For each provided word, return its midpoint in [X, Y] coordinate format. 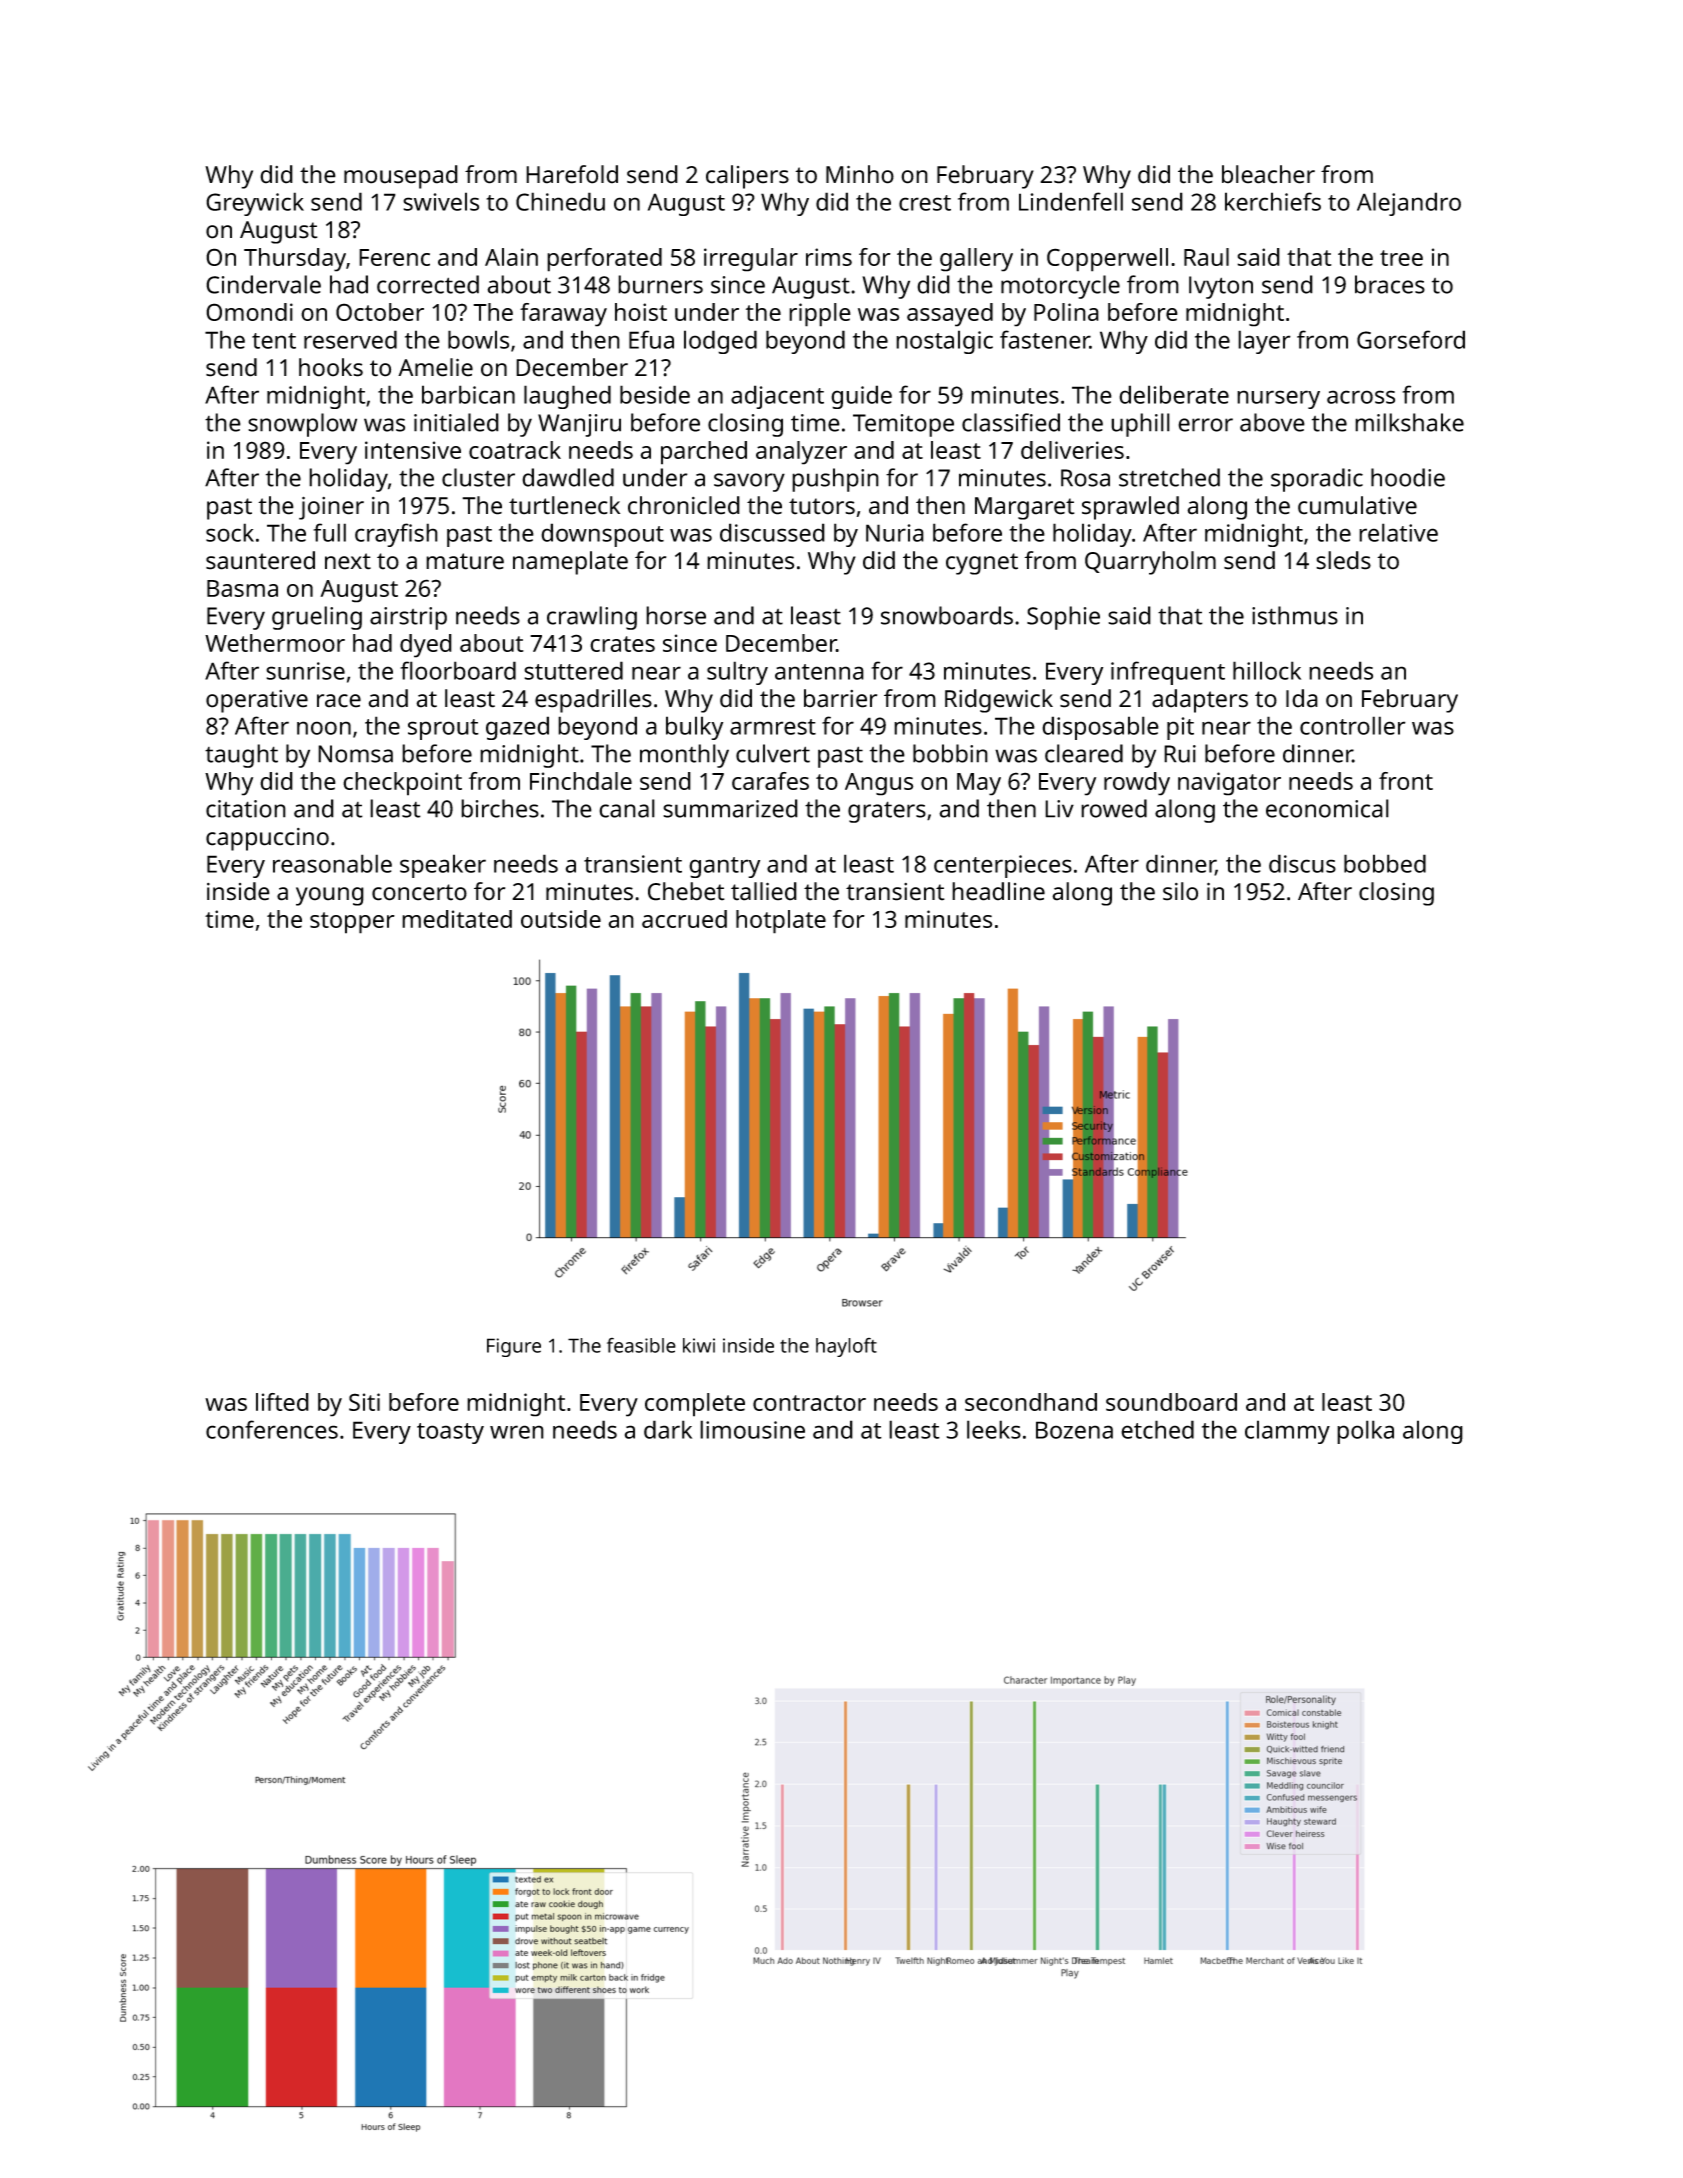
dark [668, 1429]
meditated [457, 919]
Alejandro [1409, 204]
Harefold [572, 174]
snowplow [302, 425]
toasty [450, 1433]
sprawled [1130, 508]
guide [861, 397]
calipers [747, 177]
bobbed [1385, 863]
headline [998, 891]
